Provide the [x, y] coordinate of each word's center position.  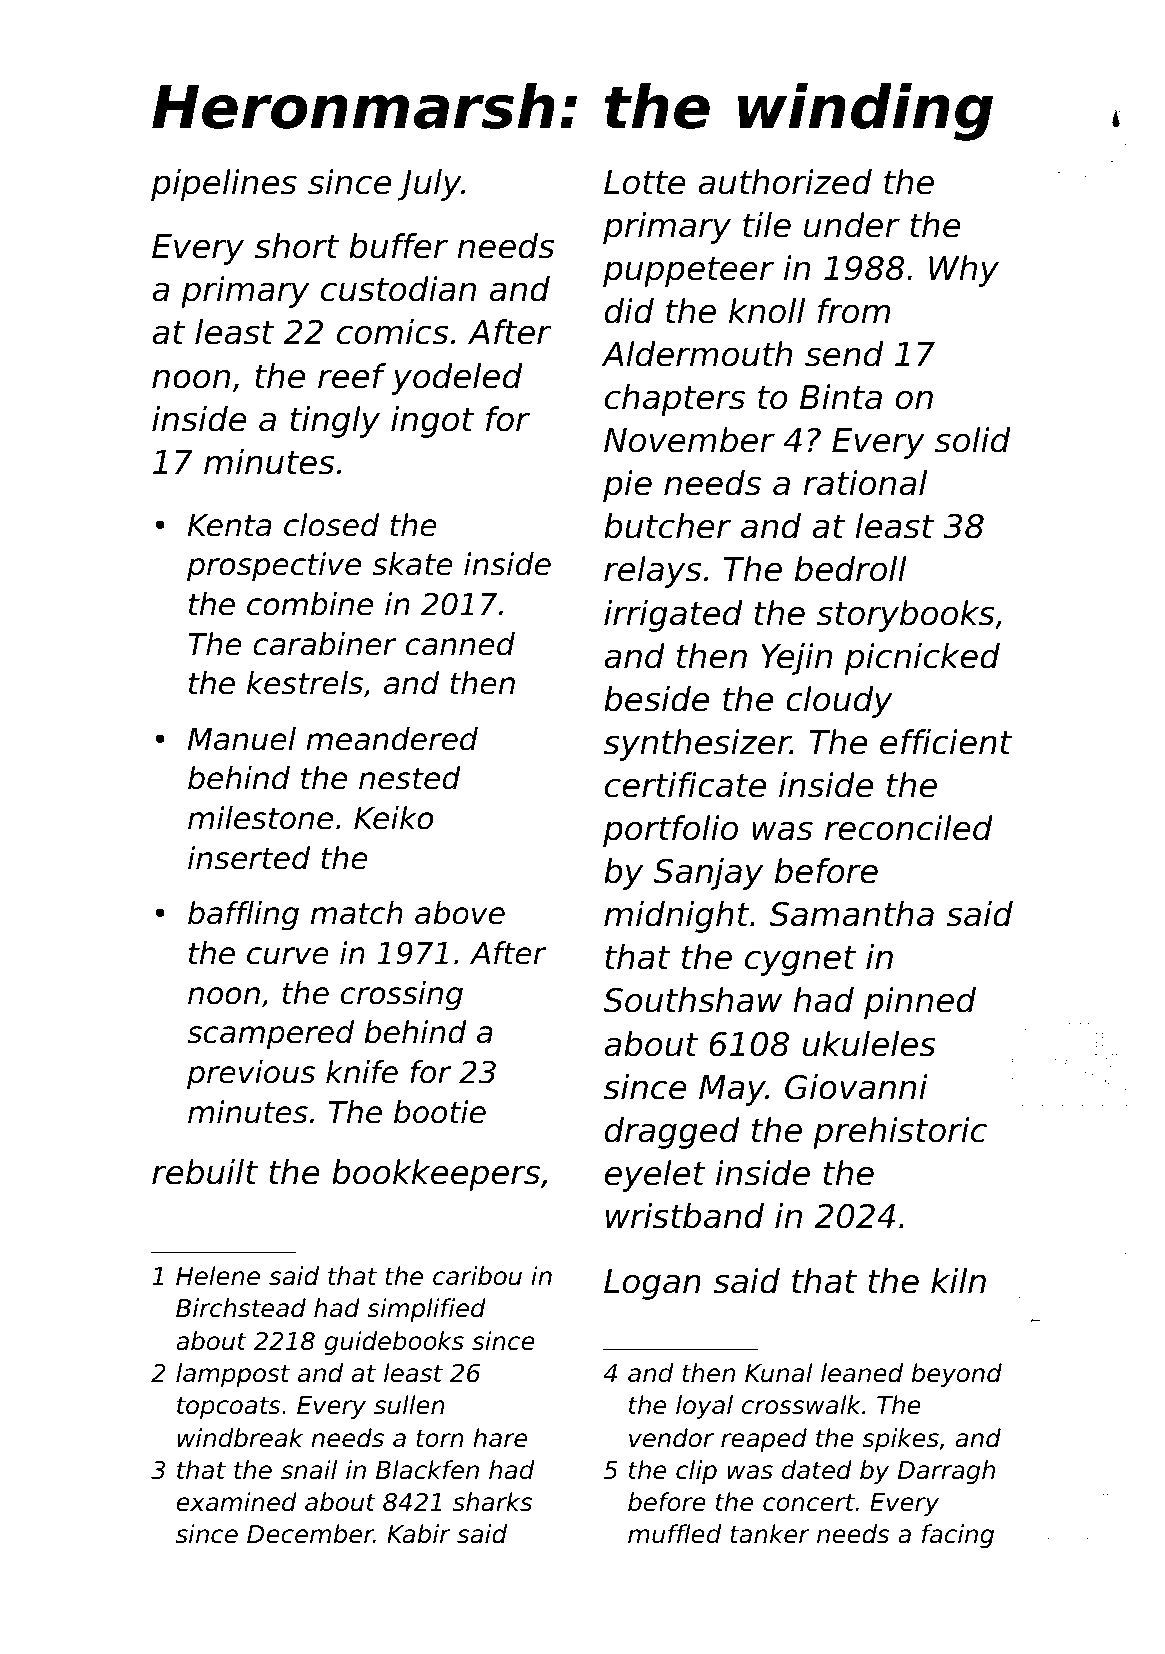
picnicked [922, 659]
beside [656, 699]
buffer [398, 246]
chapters [675, 400]
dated [817, 1470]
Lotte [645, 182]
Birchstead [241, 1308]
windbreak [240, 1438]
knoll [767, 311]
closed [331, 525]
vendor [671, 1438]
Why [964, 271]
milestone [260, 818]
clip [696, 1472]
